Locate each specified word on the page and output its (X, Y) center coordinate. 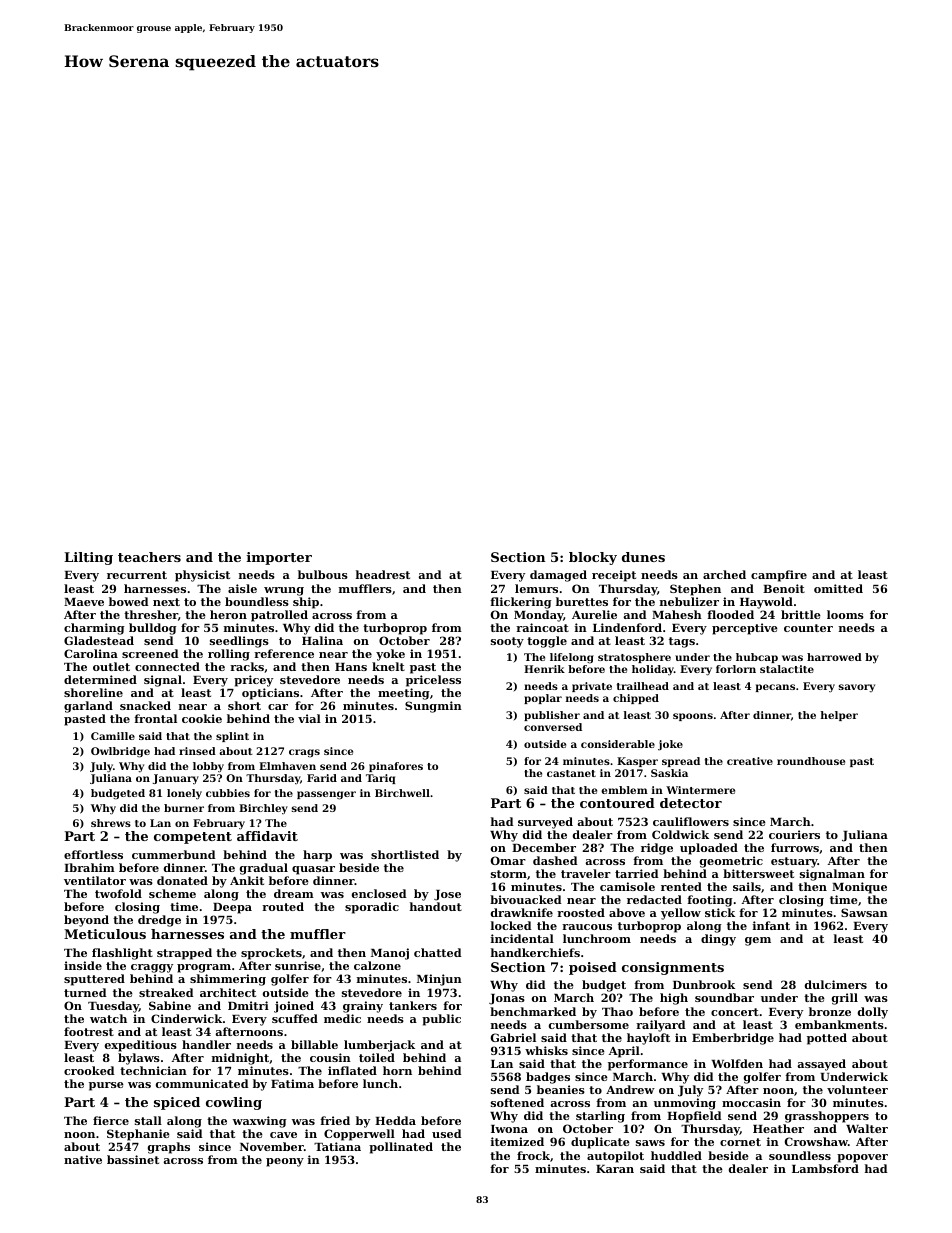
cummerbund (174, 854)
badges (548, 1078)
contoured (617, 803)
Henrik (544, 669)
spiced (177, 1103)
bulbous (323, 574)
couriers (794, 834)
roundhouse (811, 761)
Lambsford (825, 1168)
